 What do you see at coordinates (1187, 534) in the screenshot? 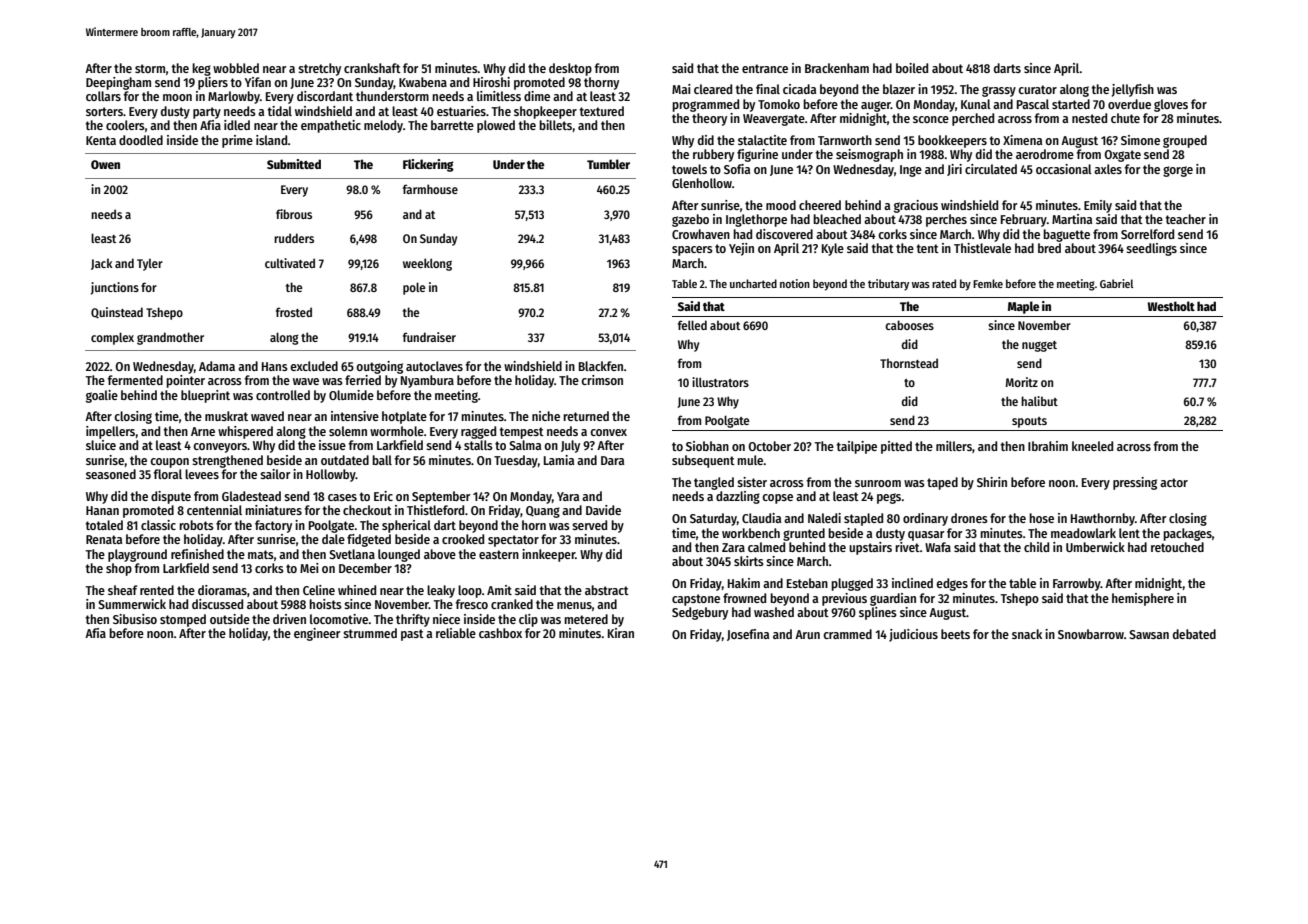
I see `packages` at bounding box center [1187, 534].
